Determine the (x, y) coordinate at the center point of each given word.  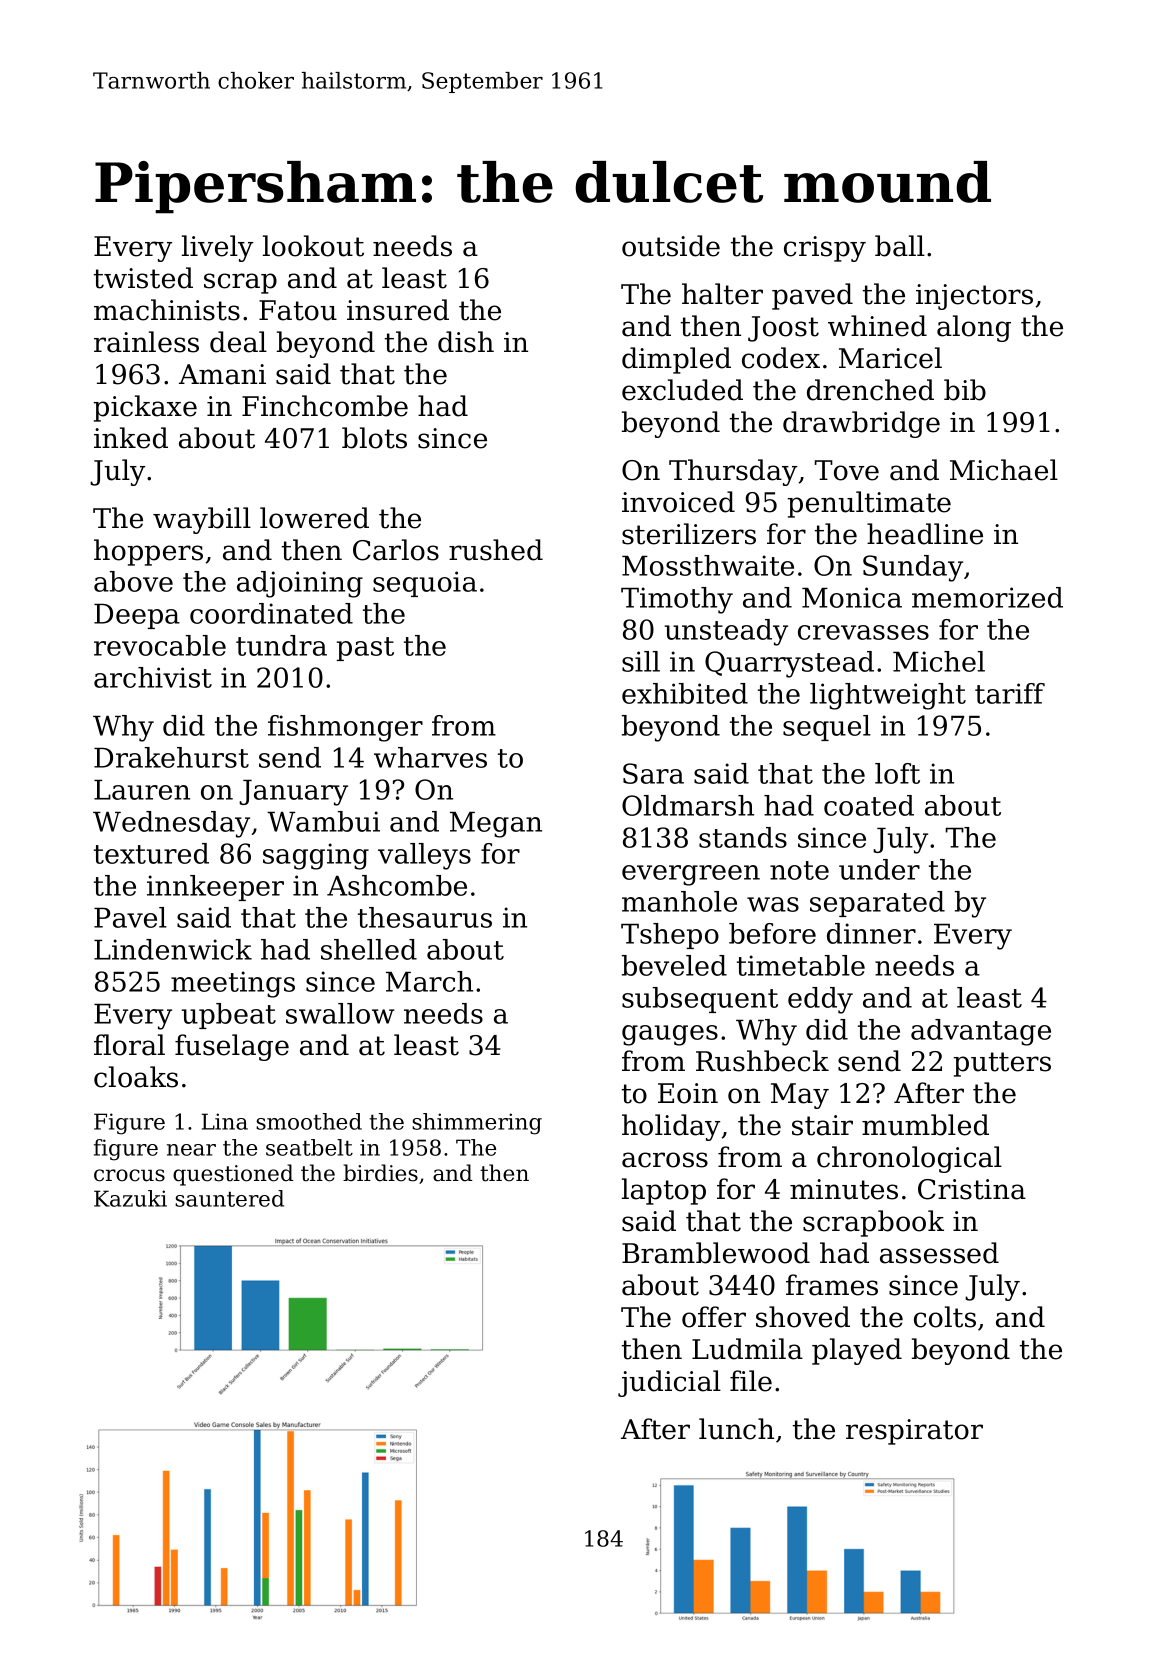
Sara (653, 773)
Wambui (323, 821)
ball (900, 246)
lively (217, 248)
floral (129, 1045)
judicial (669, 1383)
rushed (496, 550)
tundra (281, 645)
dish (466, 342)
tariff (1010, 693)
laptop (664, 1191)
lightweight (888, 696)
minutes (844, 1189)
